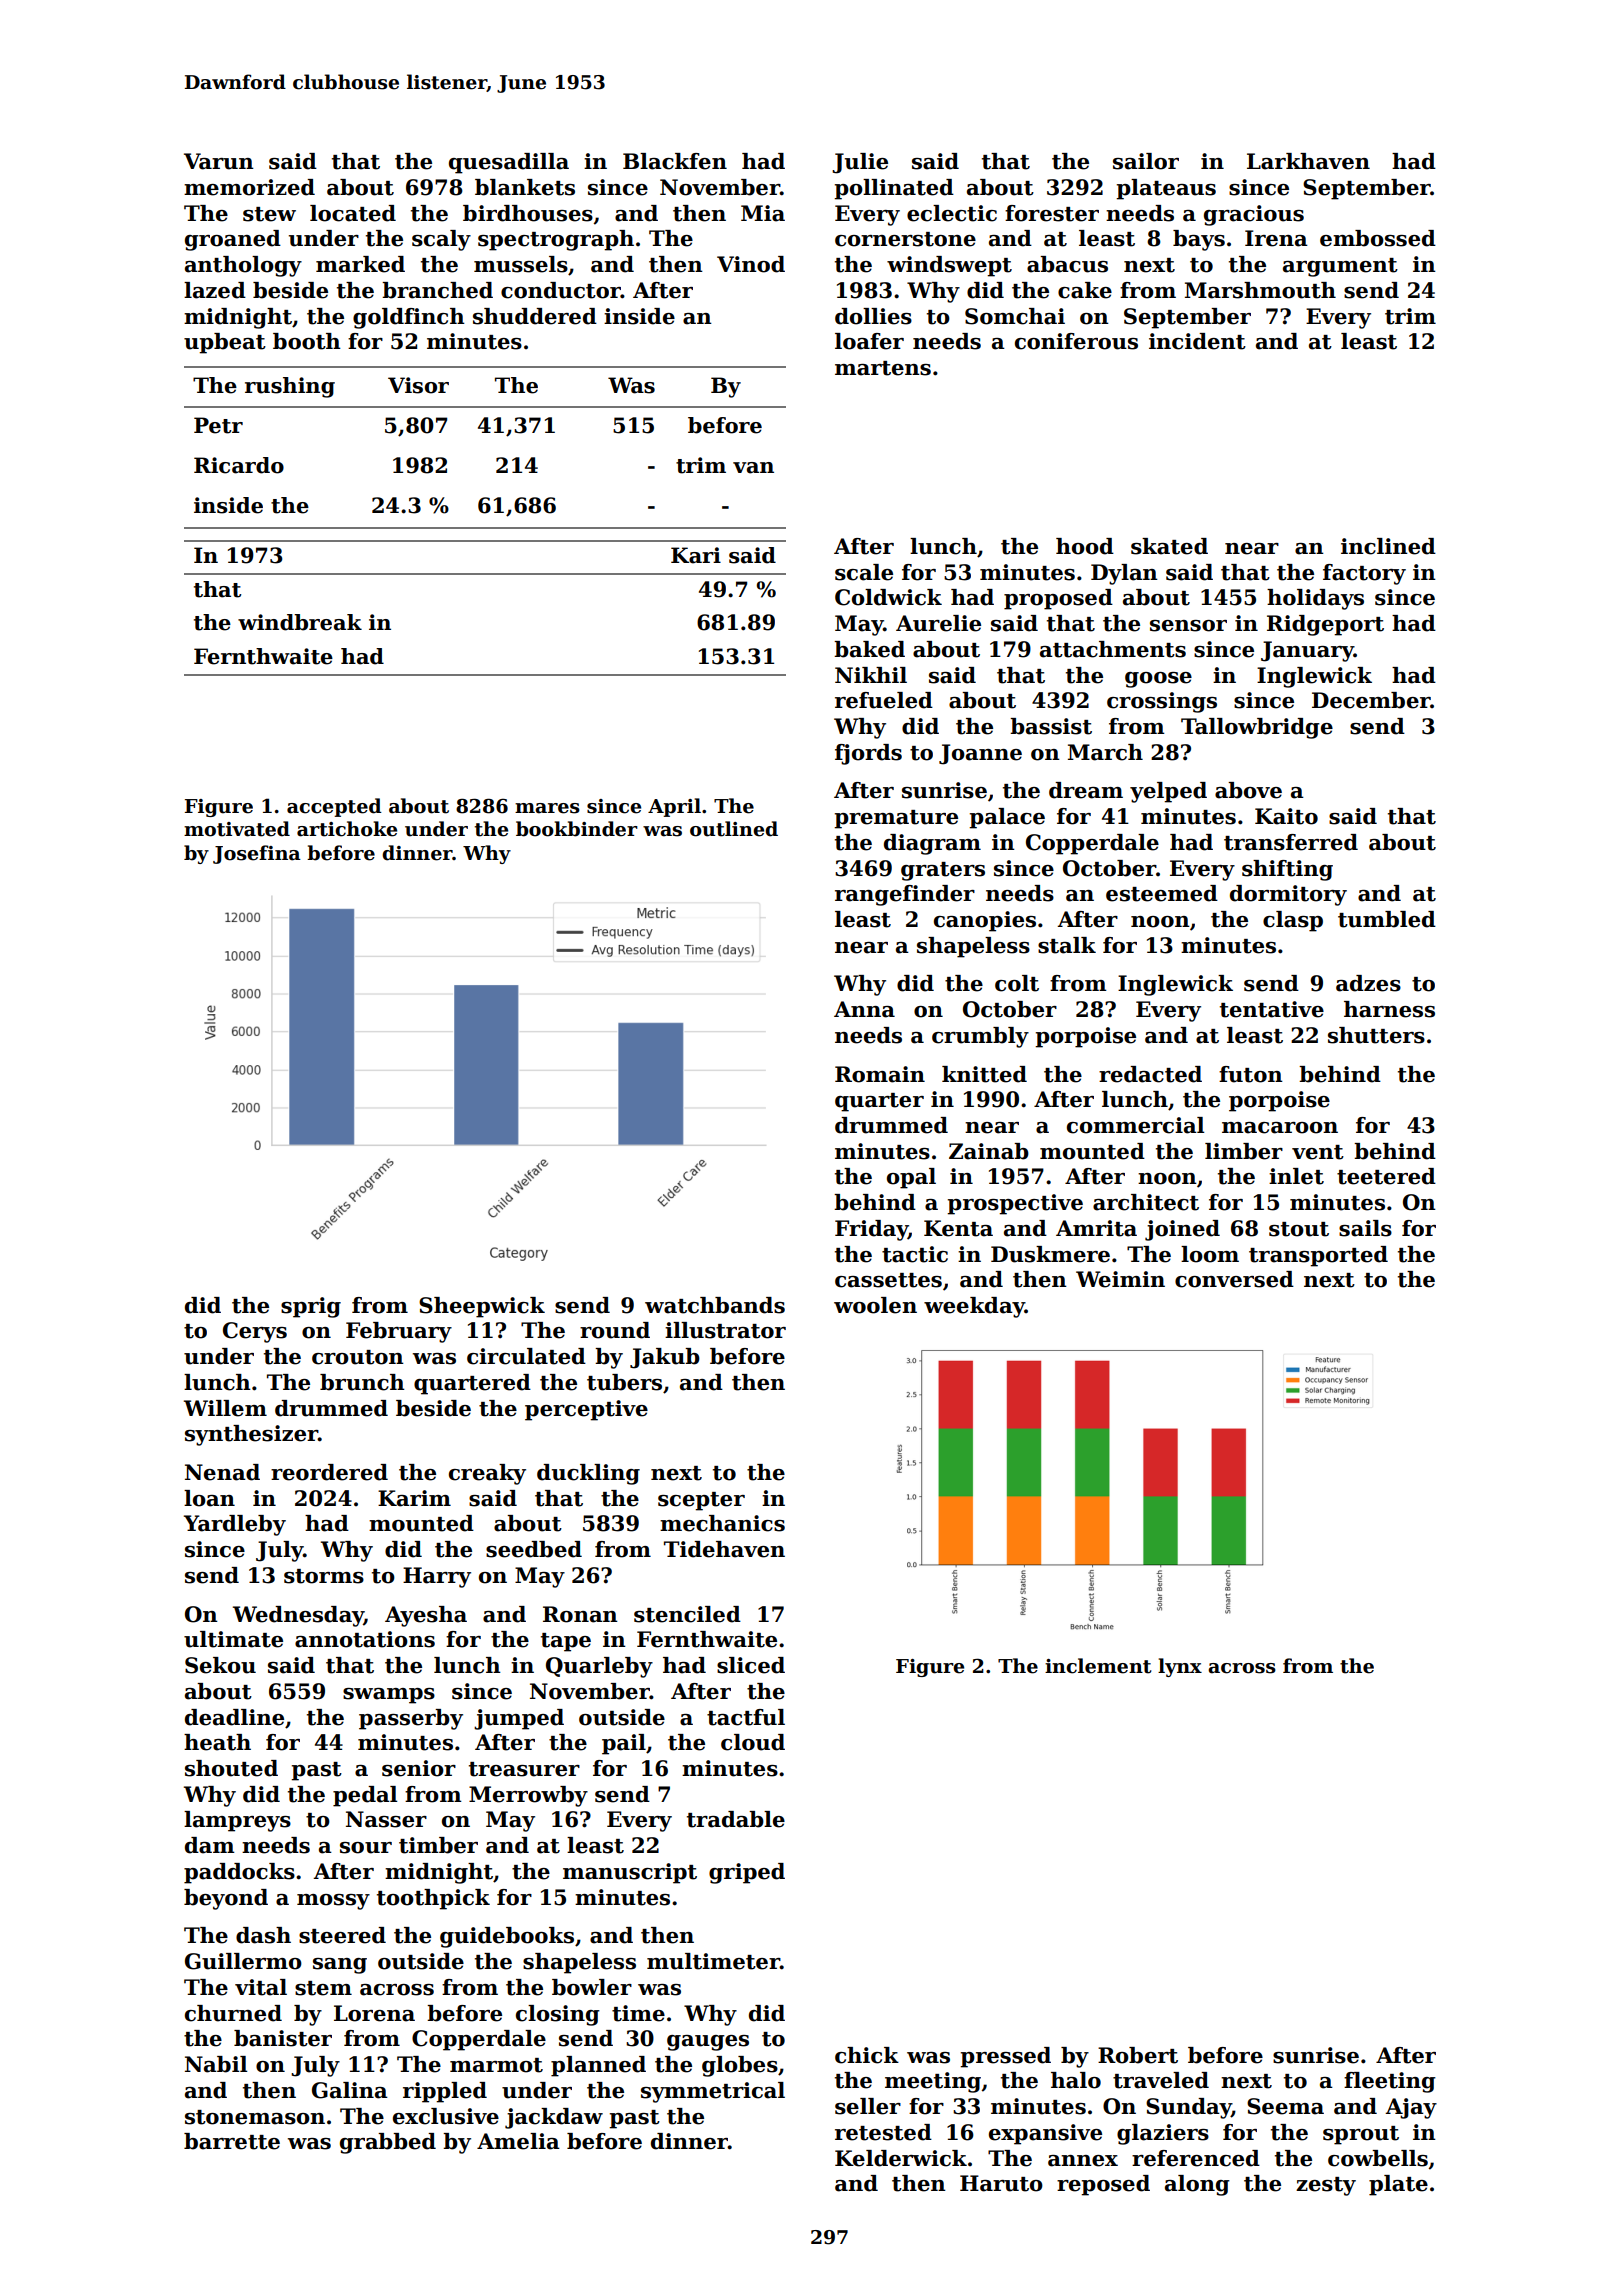 This image has width=1620, height=2292. Describe the element at coordinates (715, 1305) in the image. I see `watchbands` at that location.
